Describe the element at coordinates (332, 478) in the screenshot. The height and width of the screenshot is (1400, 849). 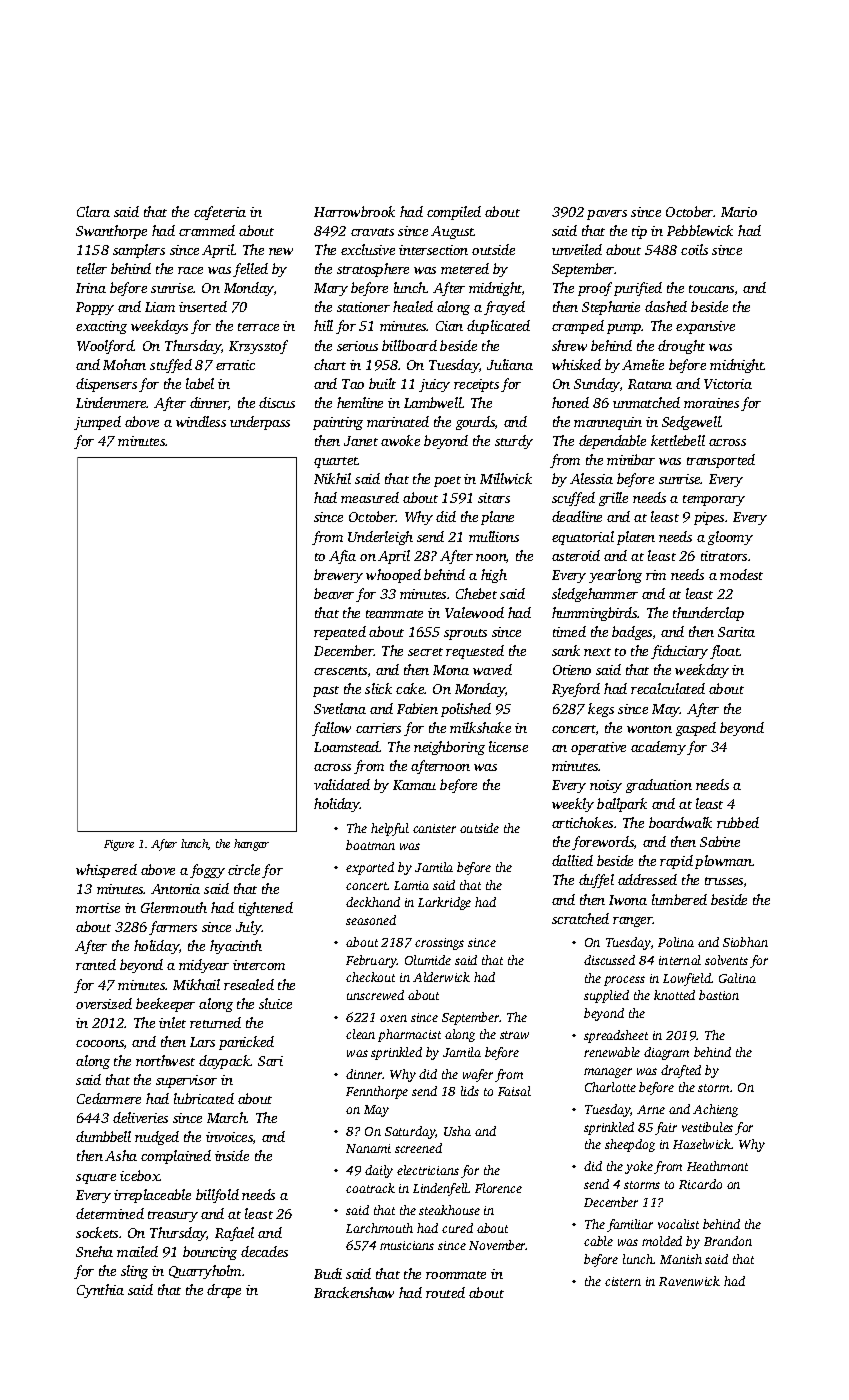
I see `Nikhil` at that location.
